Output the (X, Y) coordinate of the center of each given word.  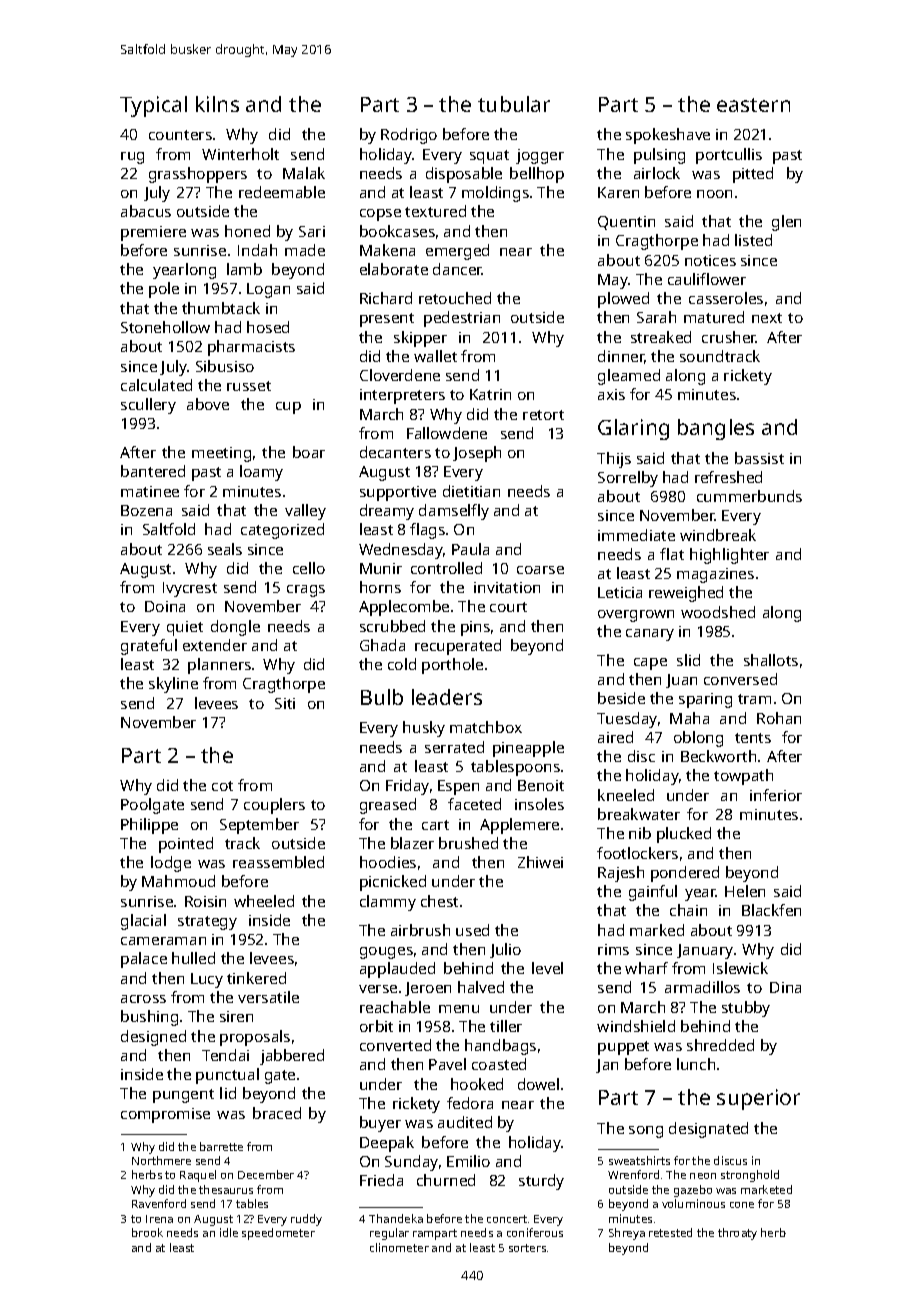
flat (672, 554)
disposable (464, 175)
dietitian (471, 491)
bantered (153, 471)
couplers (274, 806)
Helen (745, 891)
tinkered (256, 978)
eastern (753, 105)
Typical (153, 106)
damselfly (454, 512)
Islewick (740, 968)
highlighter (729, 556)
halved (481, 987)
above (208, 404)
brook (147, 1232)
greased (388, 806)
